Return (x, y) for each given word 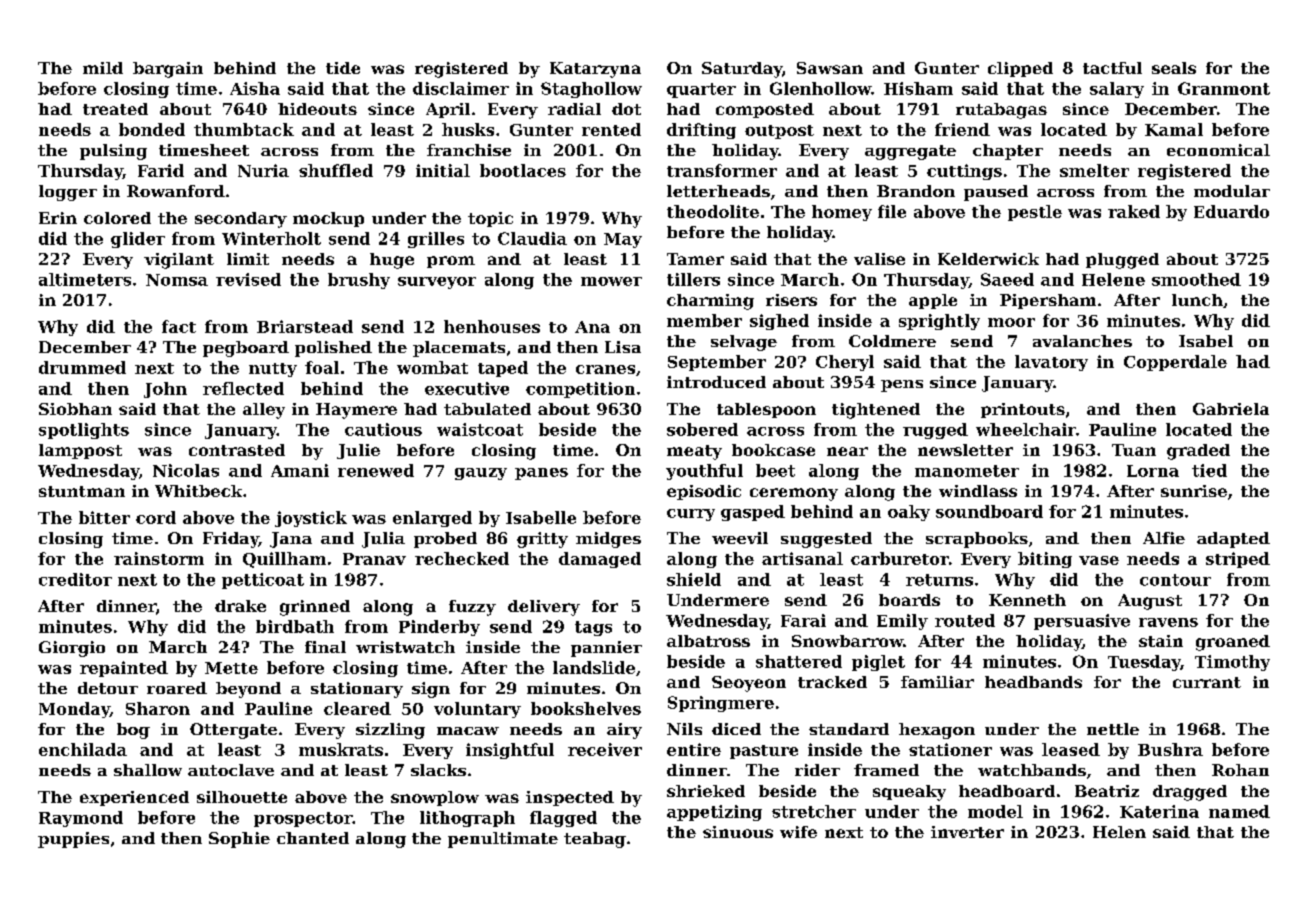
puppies (73, 840)
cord (156, 517)
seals (1174, 68)
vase (1099, 560)
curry (691, 515)
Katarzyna (595, 70)
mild (103, 68)
